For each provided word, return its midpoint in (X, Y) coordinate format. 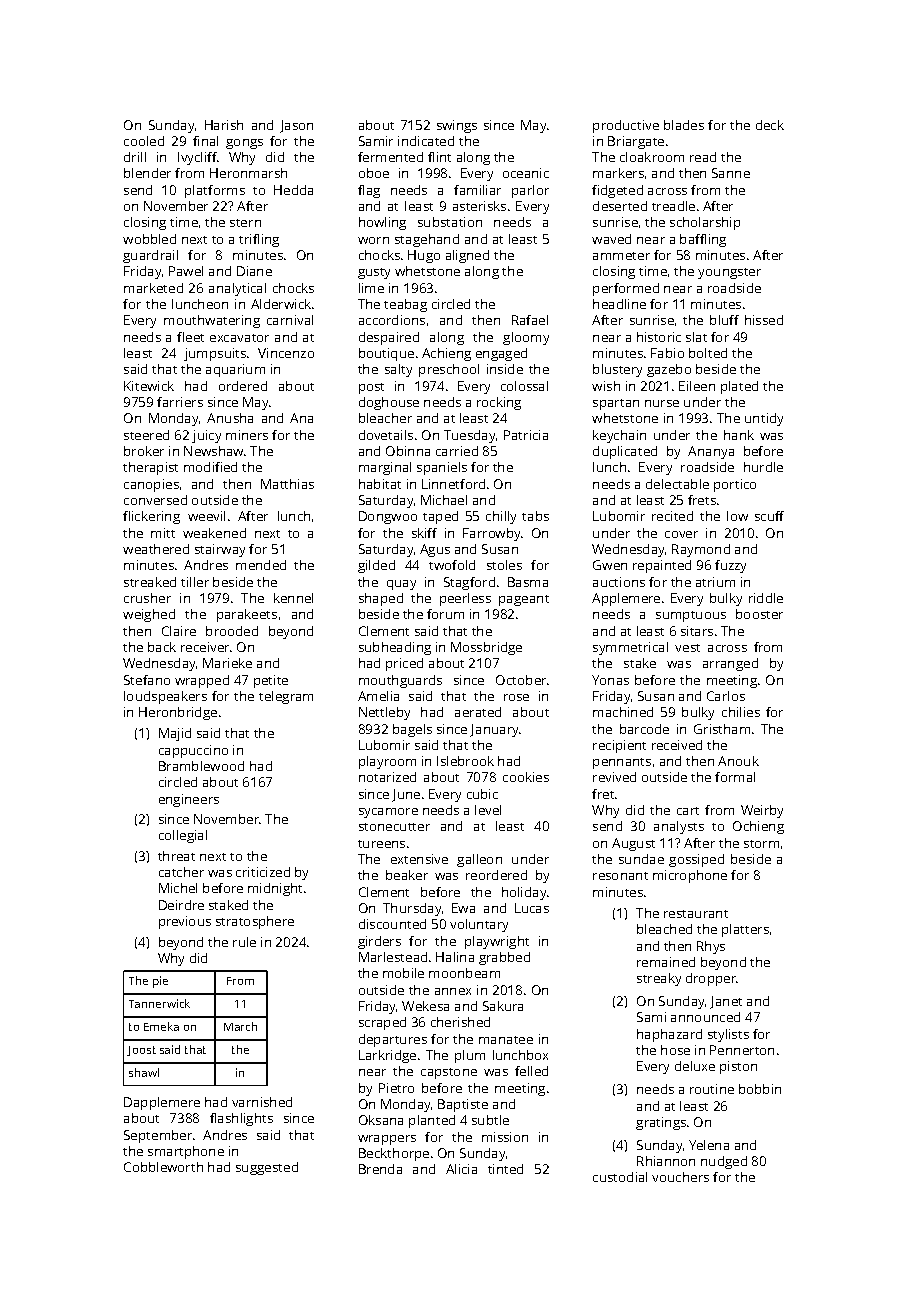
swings (457, 126)
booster (759, 614)
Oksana (381, 1120)
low (737, 516)
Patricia (526, 435)
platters (745, 930)
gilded (376, 566)
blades (684, 125)
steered (146, 435)
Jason (296, 126)
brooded (232, 631)
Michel (178, 888)
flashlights (241, 1119)
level (488, 810)
